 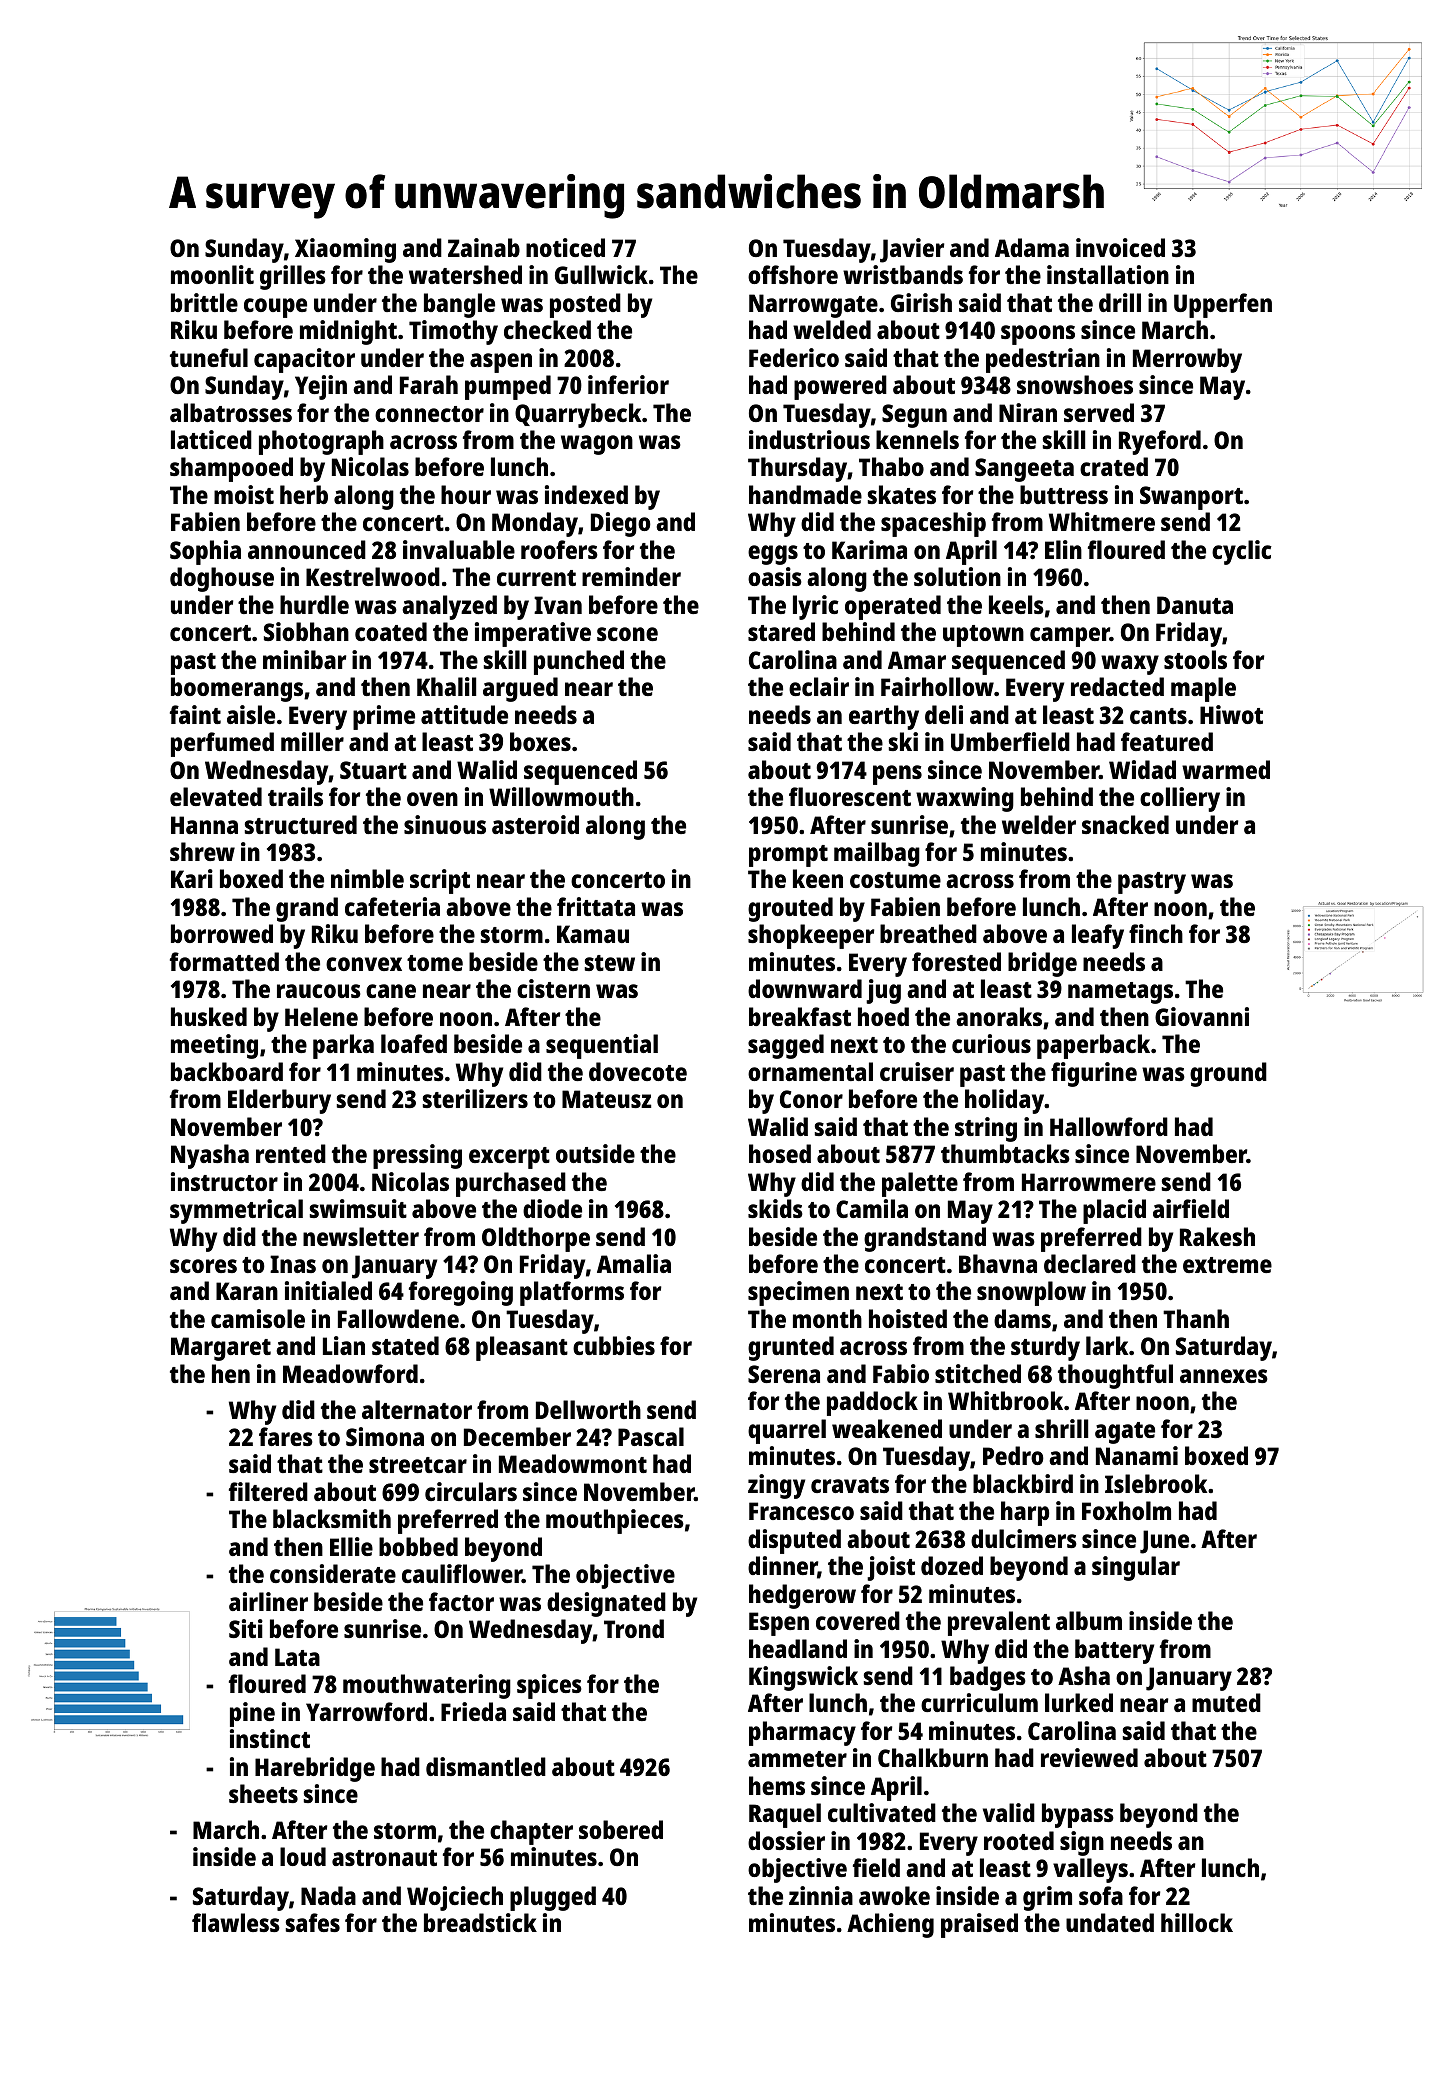 I want to click on Kamau, so click(x=593, y=934).
